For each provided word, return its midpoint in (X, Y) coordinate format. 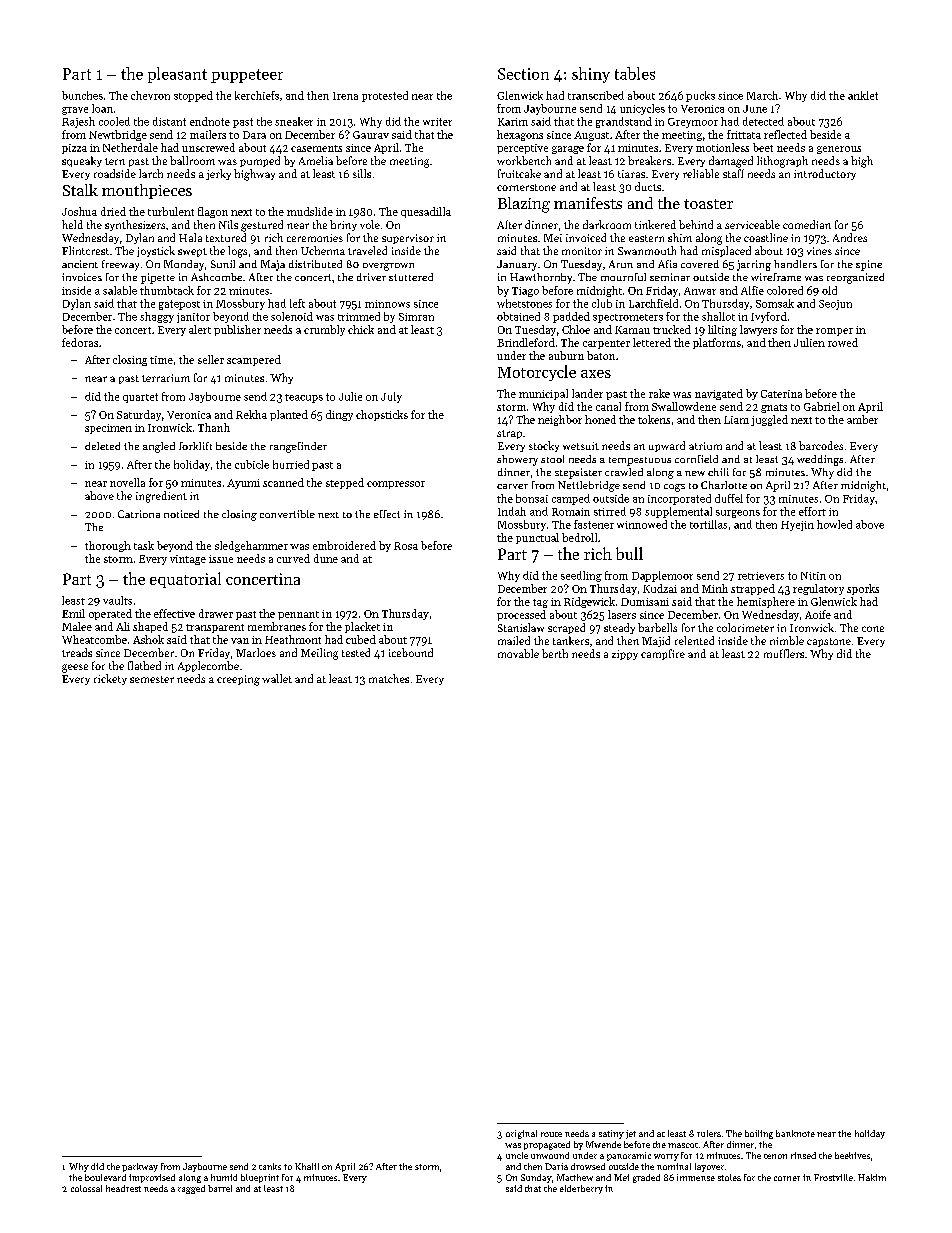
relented (694, 640)
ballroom (192, 160)
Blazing (524, 205)
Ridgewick (589, 602)
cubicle (252, 464)
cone (873, 629)
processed (521, 615)
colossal (86, 1188)
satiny (611, 1134)
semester (152, 679)
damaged (731, 162)
